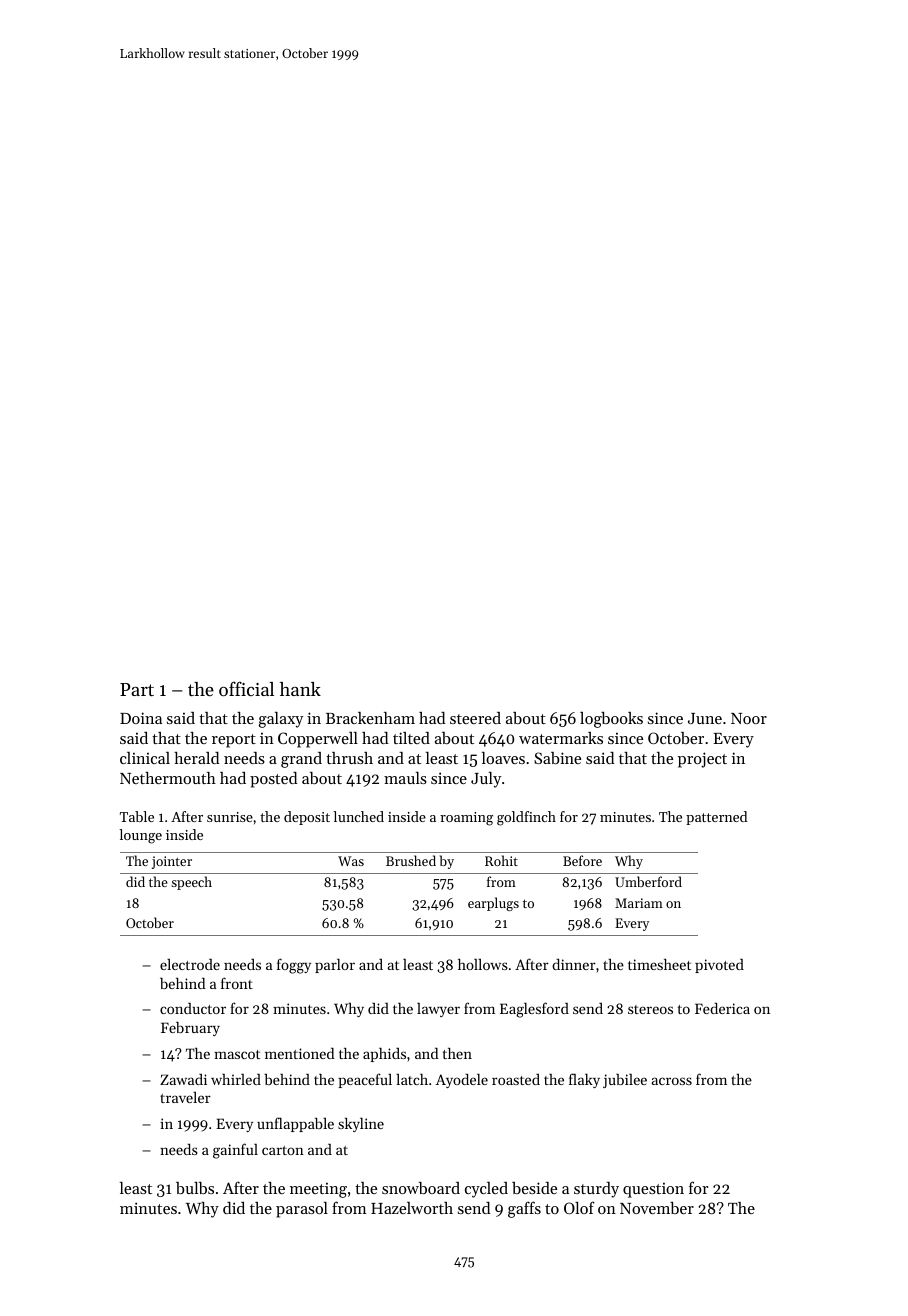  I want to click on electrode, so click(190, 964).
